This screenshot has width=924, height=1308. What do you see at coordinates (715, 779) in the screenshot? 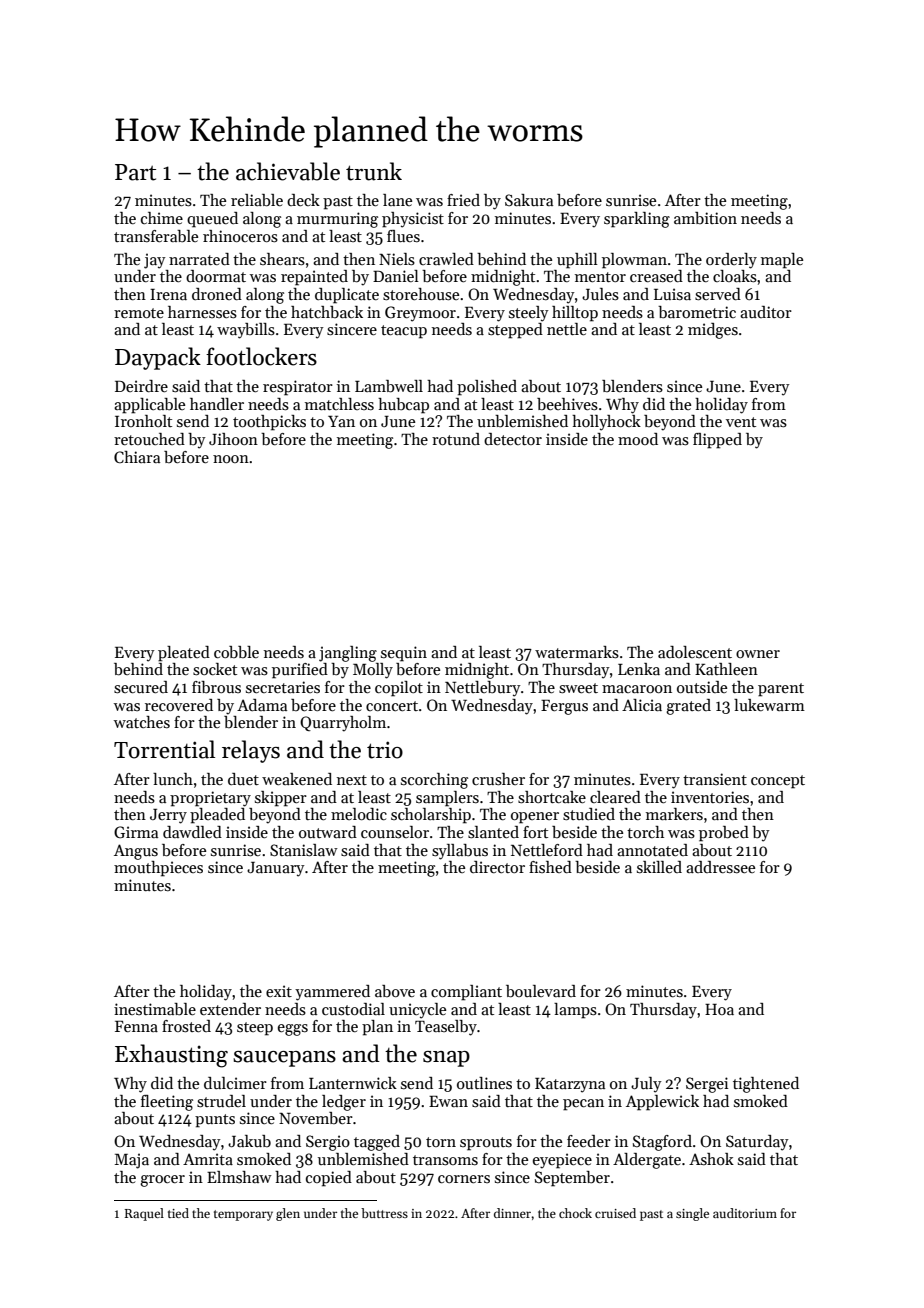
I see `transient` at bounding box center [715, 779].
